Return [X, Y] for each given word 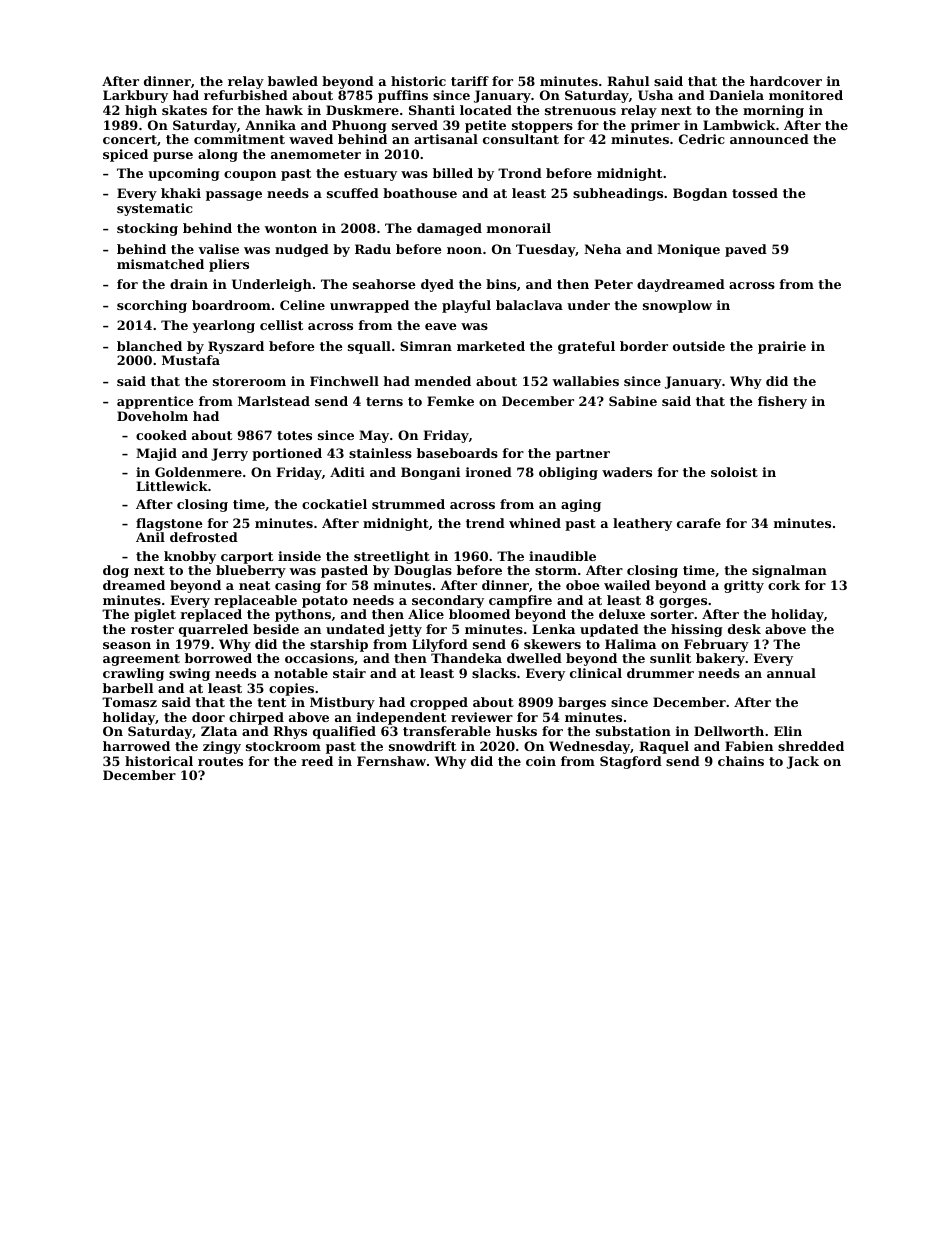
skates [184, 110]
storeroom [249, 381]
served [415, 125]
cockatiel [334, 504]
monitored [806, 95]
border [644, 346]
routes [220, 761]
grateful [586, 347]
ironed [489, 472]
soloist [734, 472]
